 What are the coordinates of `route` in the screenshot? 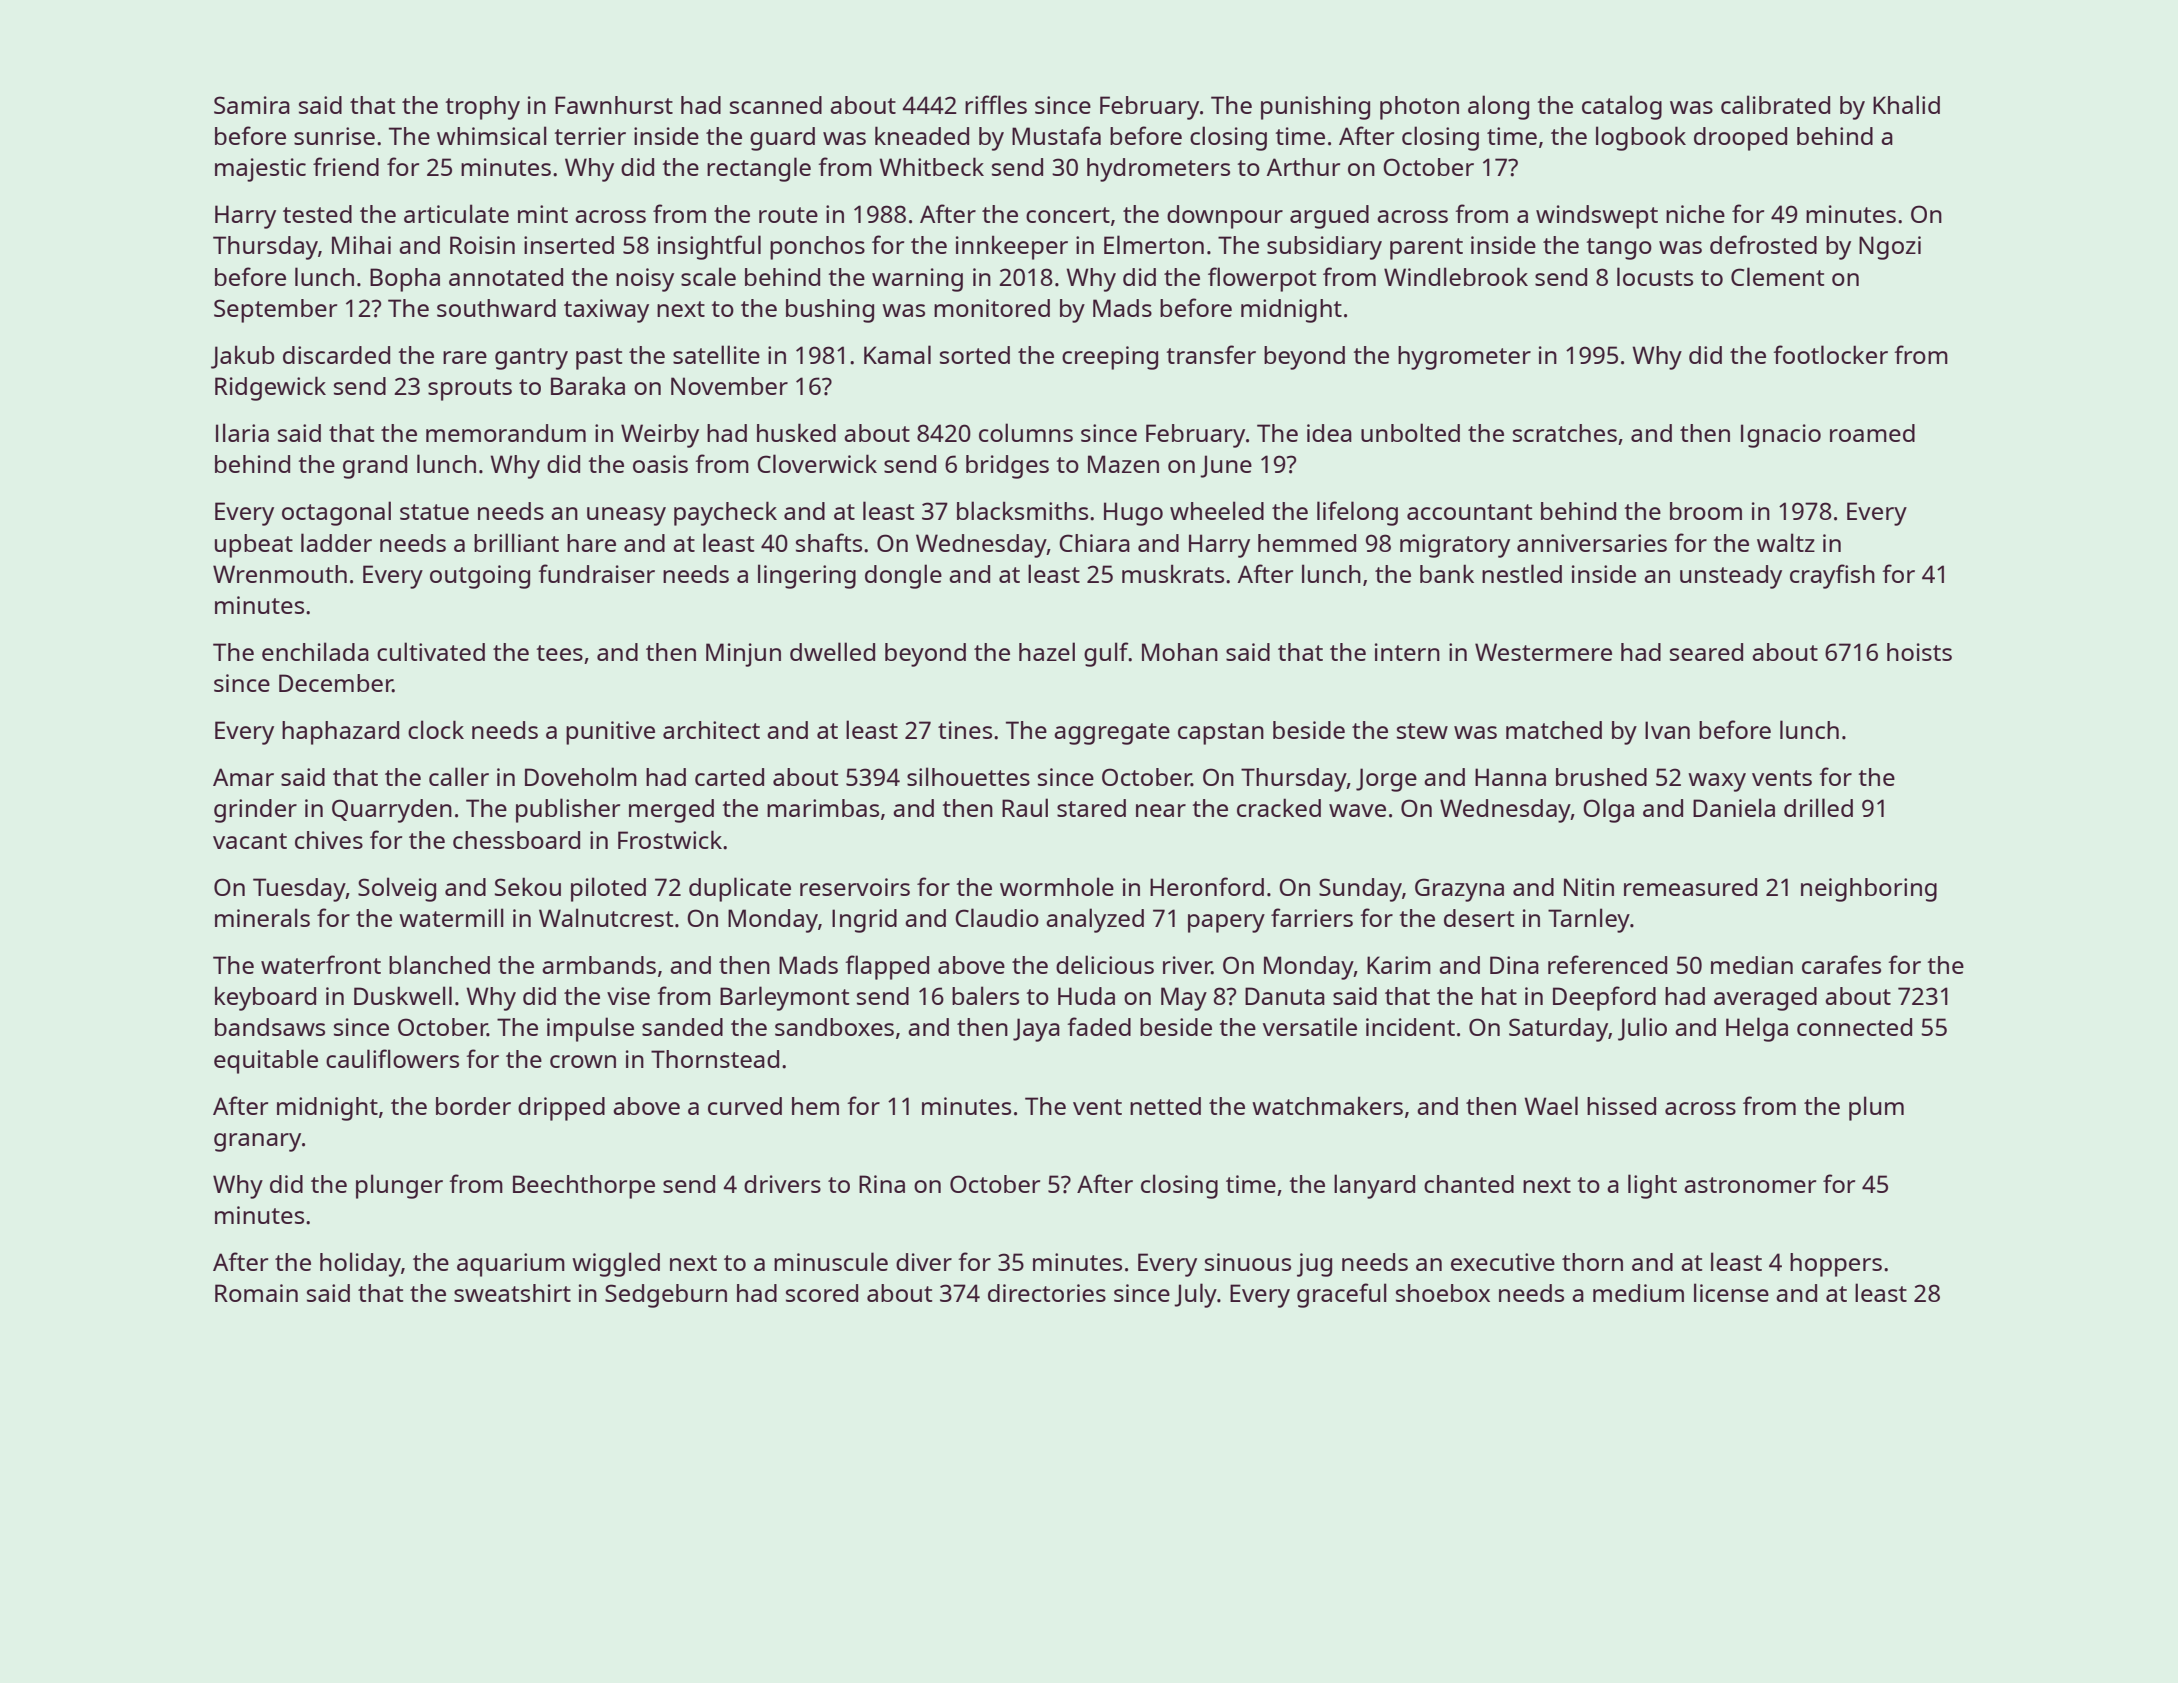 It's located at (788, 215).
